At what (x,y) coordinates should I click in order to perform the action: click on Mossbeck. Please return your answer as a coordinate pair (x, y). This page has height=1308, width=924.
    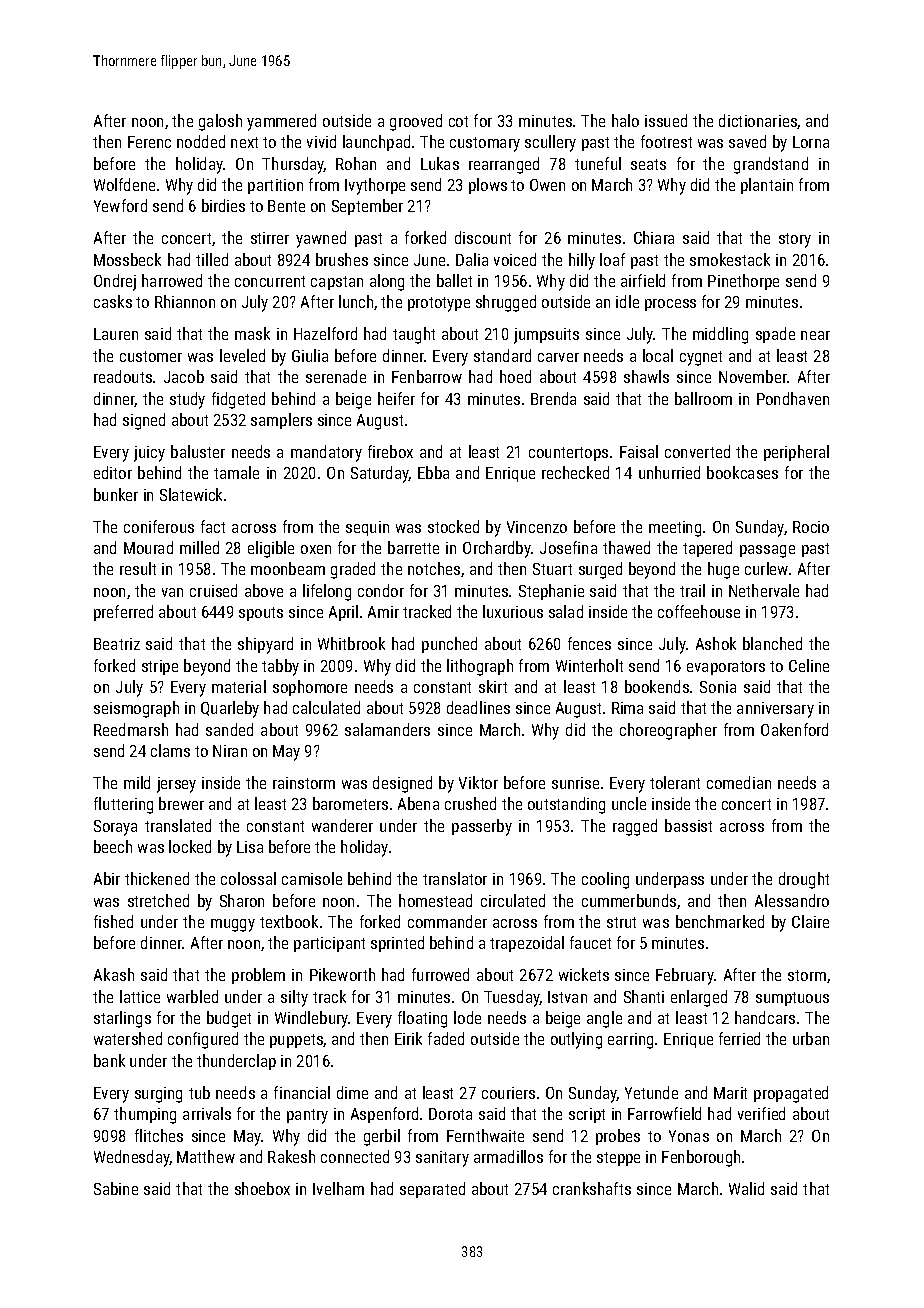
    Looking at the image, I should click on (127, 259).
